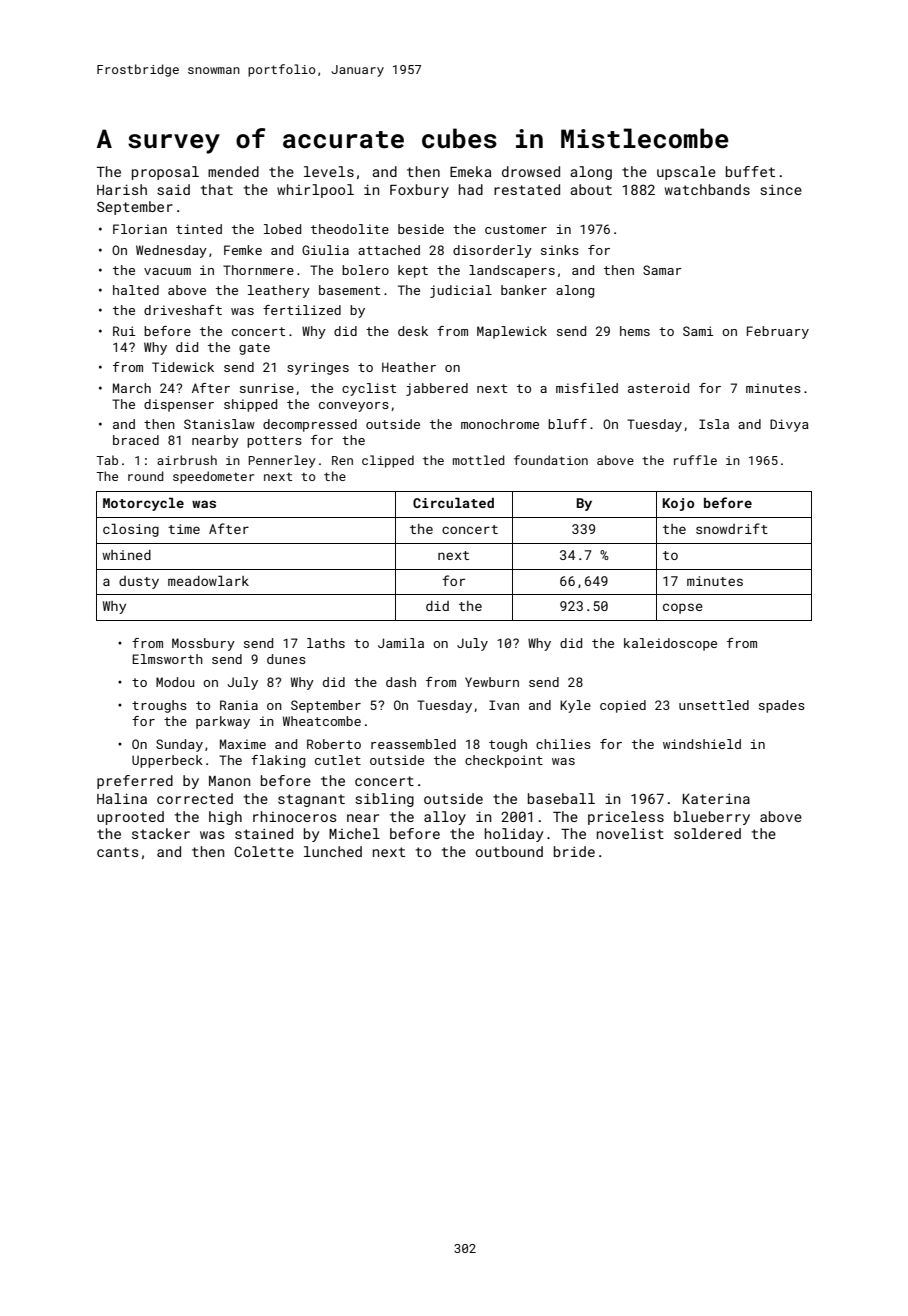 This screenshot has width=908, height=1316. Describe the element at coordinates (504, 761) in the screenshot. I see `checkpoint` at that location.
